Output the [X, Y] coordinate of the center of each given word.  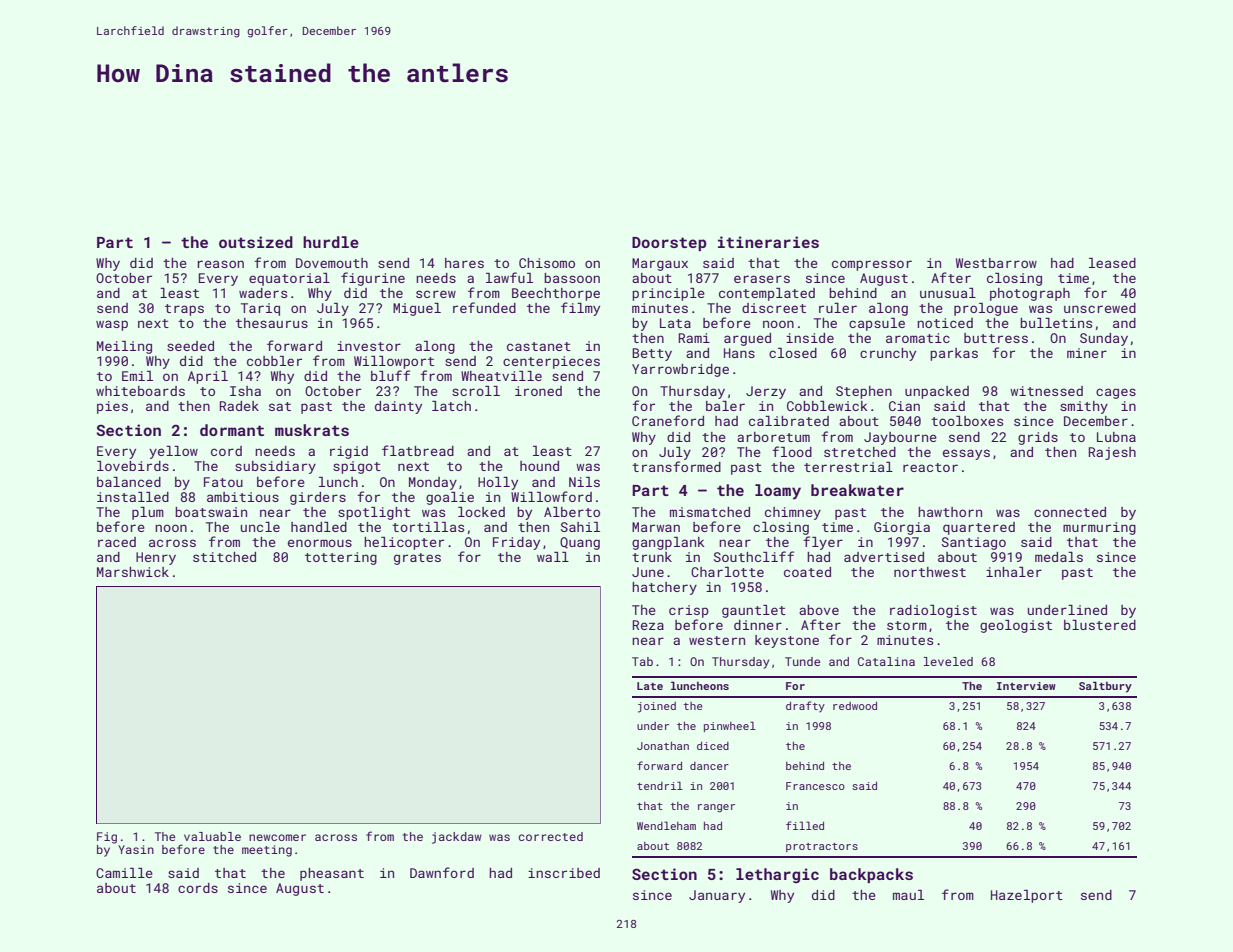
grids [1038, 438]
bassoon [572, 278]
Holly [498, 483]
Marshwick [133, 572]
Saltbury [1105, 687]
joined [657, 707]
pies [112, 407]
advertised [884, 557]
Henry [156, 558]
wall [553, 557]
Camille [124, 873]
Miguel [417, 309]
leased [1112, 263]
